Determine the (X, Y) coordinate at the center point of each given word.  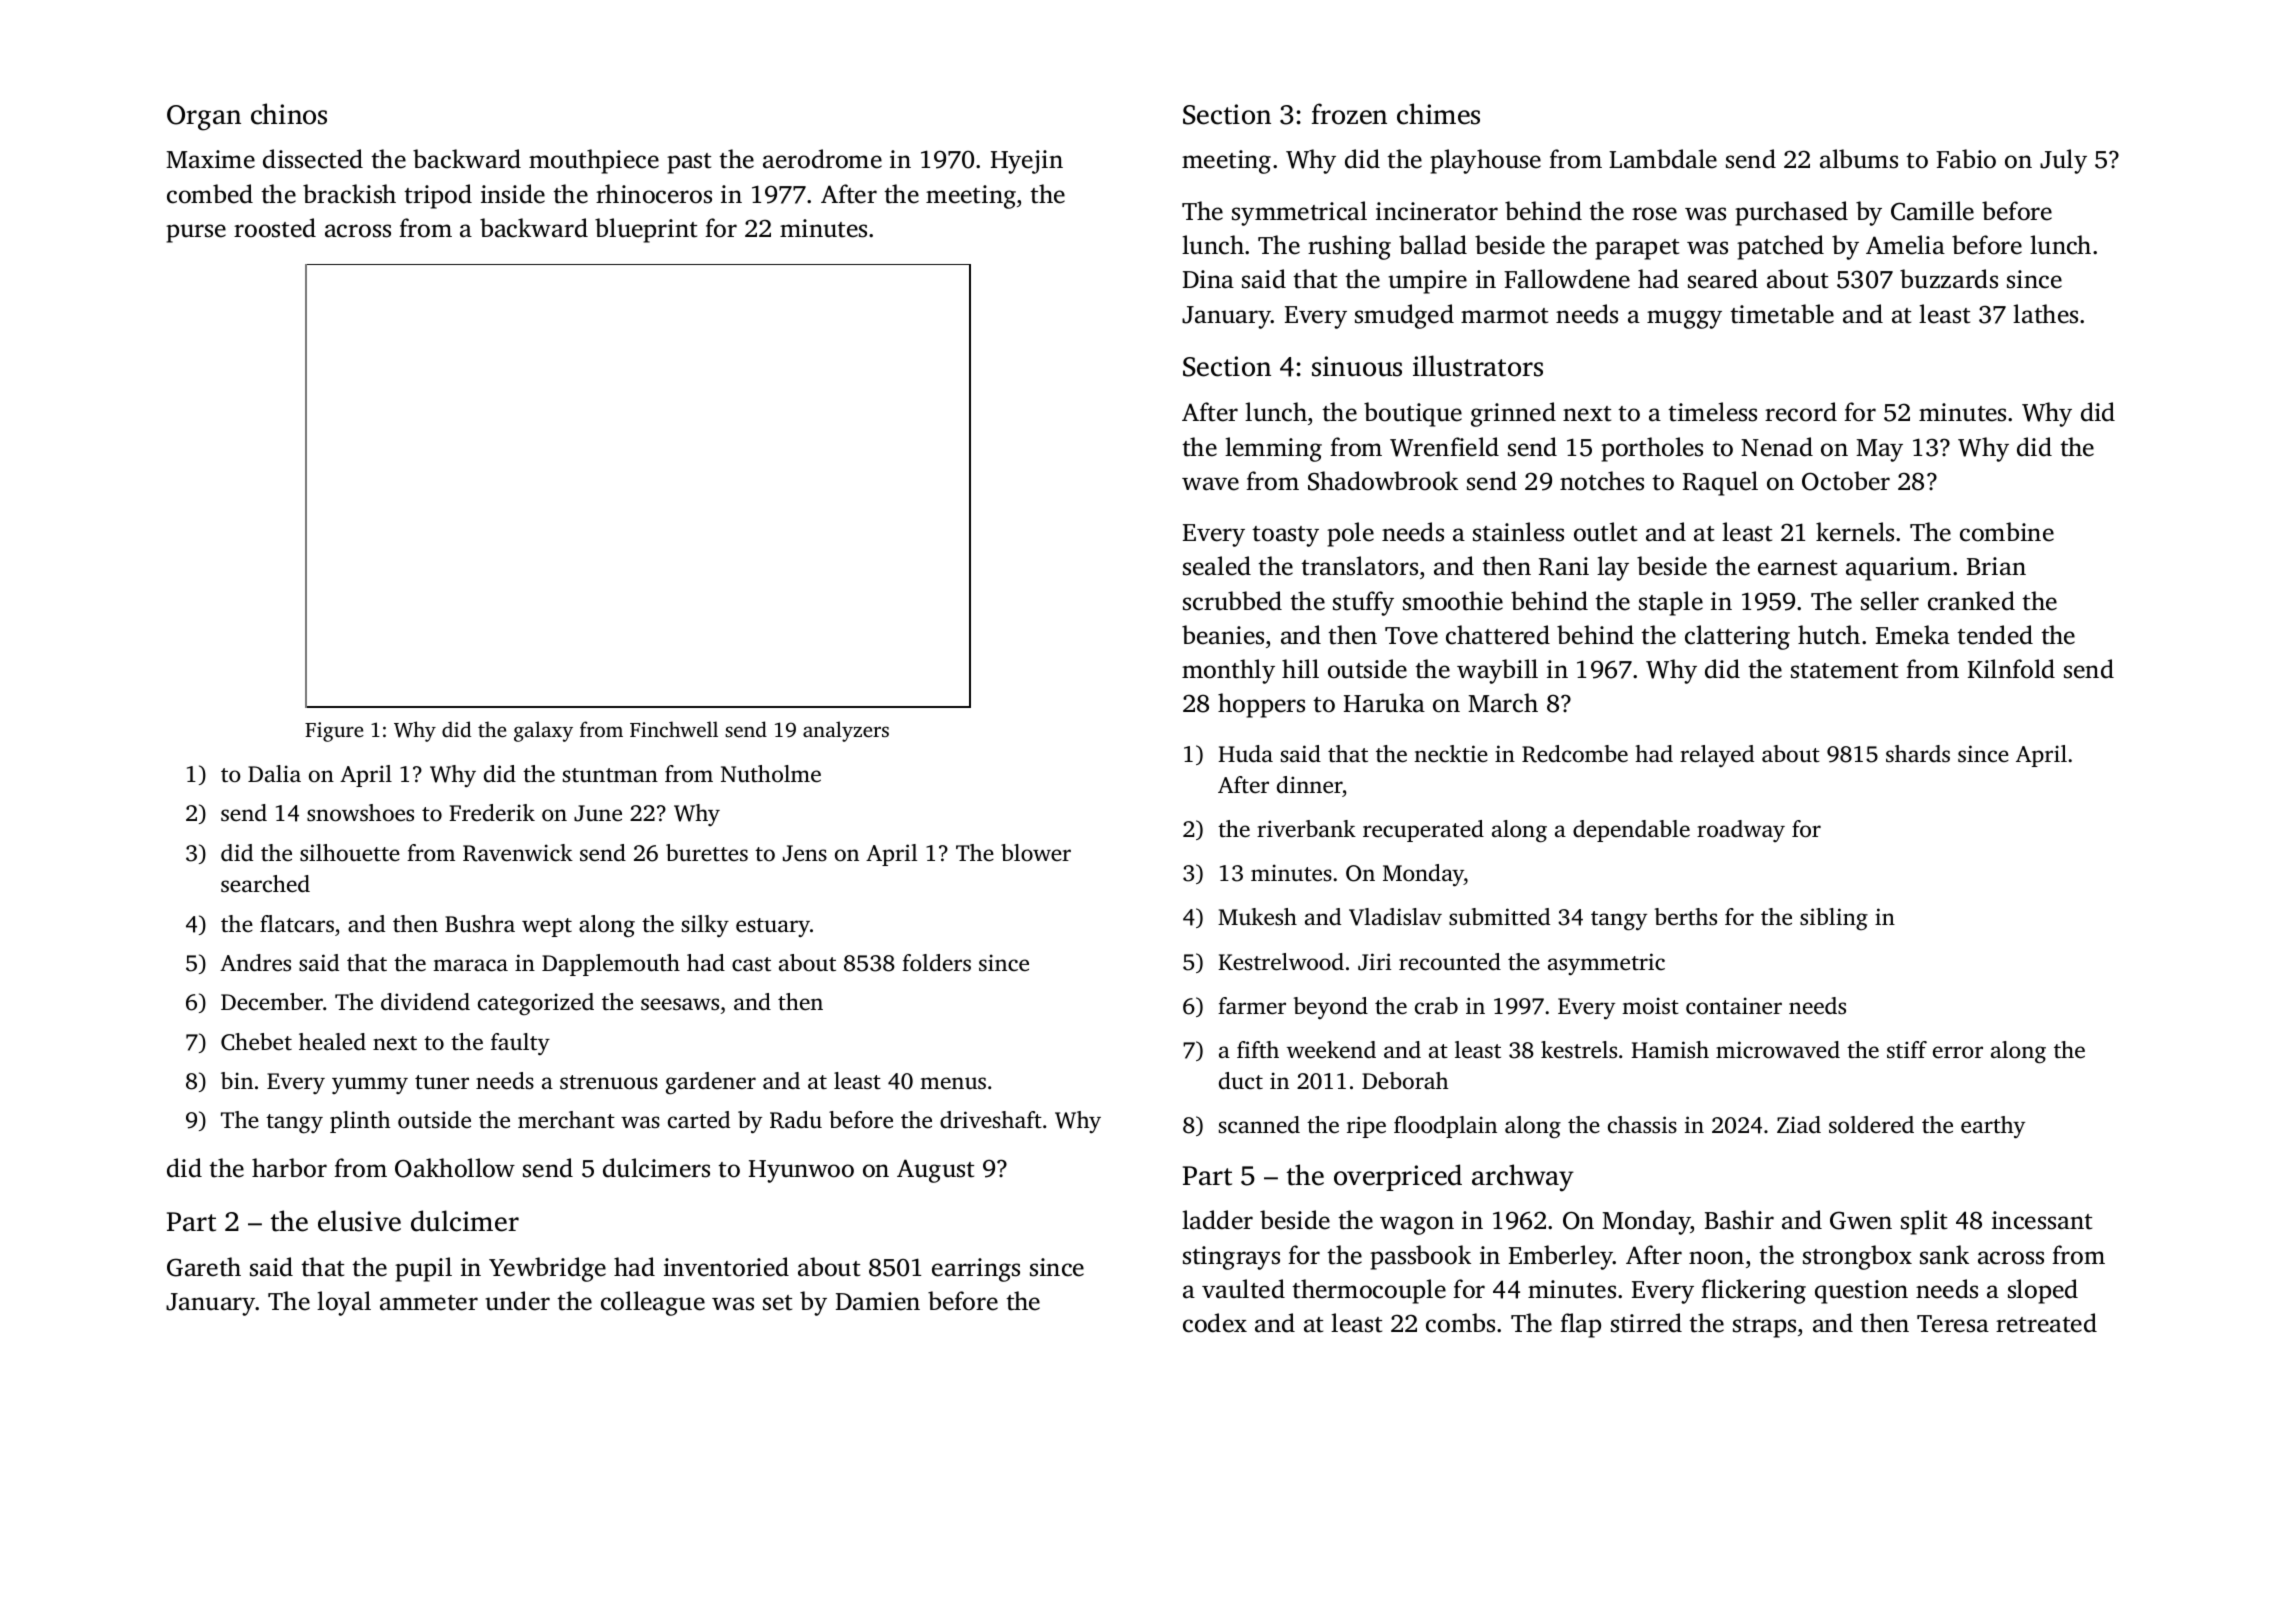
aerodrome (822, 159)
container (1734, 1006)
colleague (653, 1303)
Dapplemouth (611, 965)
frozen (1349, 114)
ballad (1433, 245)
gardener (711, 1083)
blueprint (646, 230)
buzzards (1949, 279)
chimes (1438, 114)
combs (1460, 1323)
